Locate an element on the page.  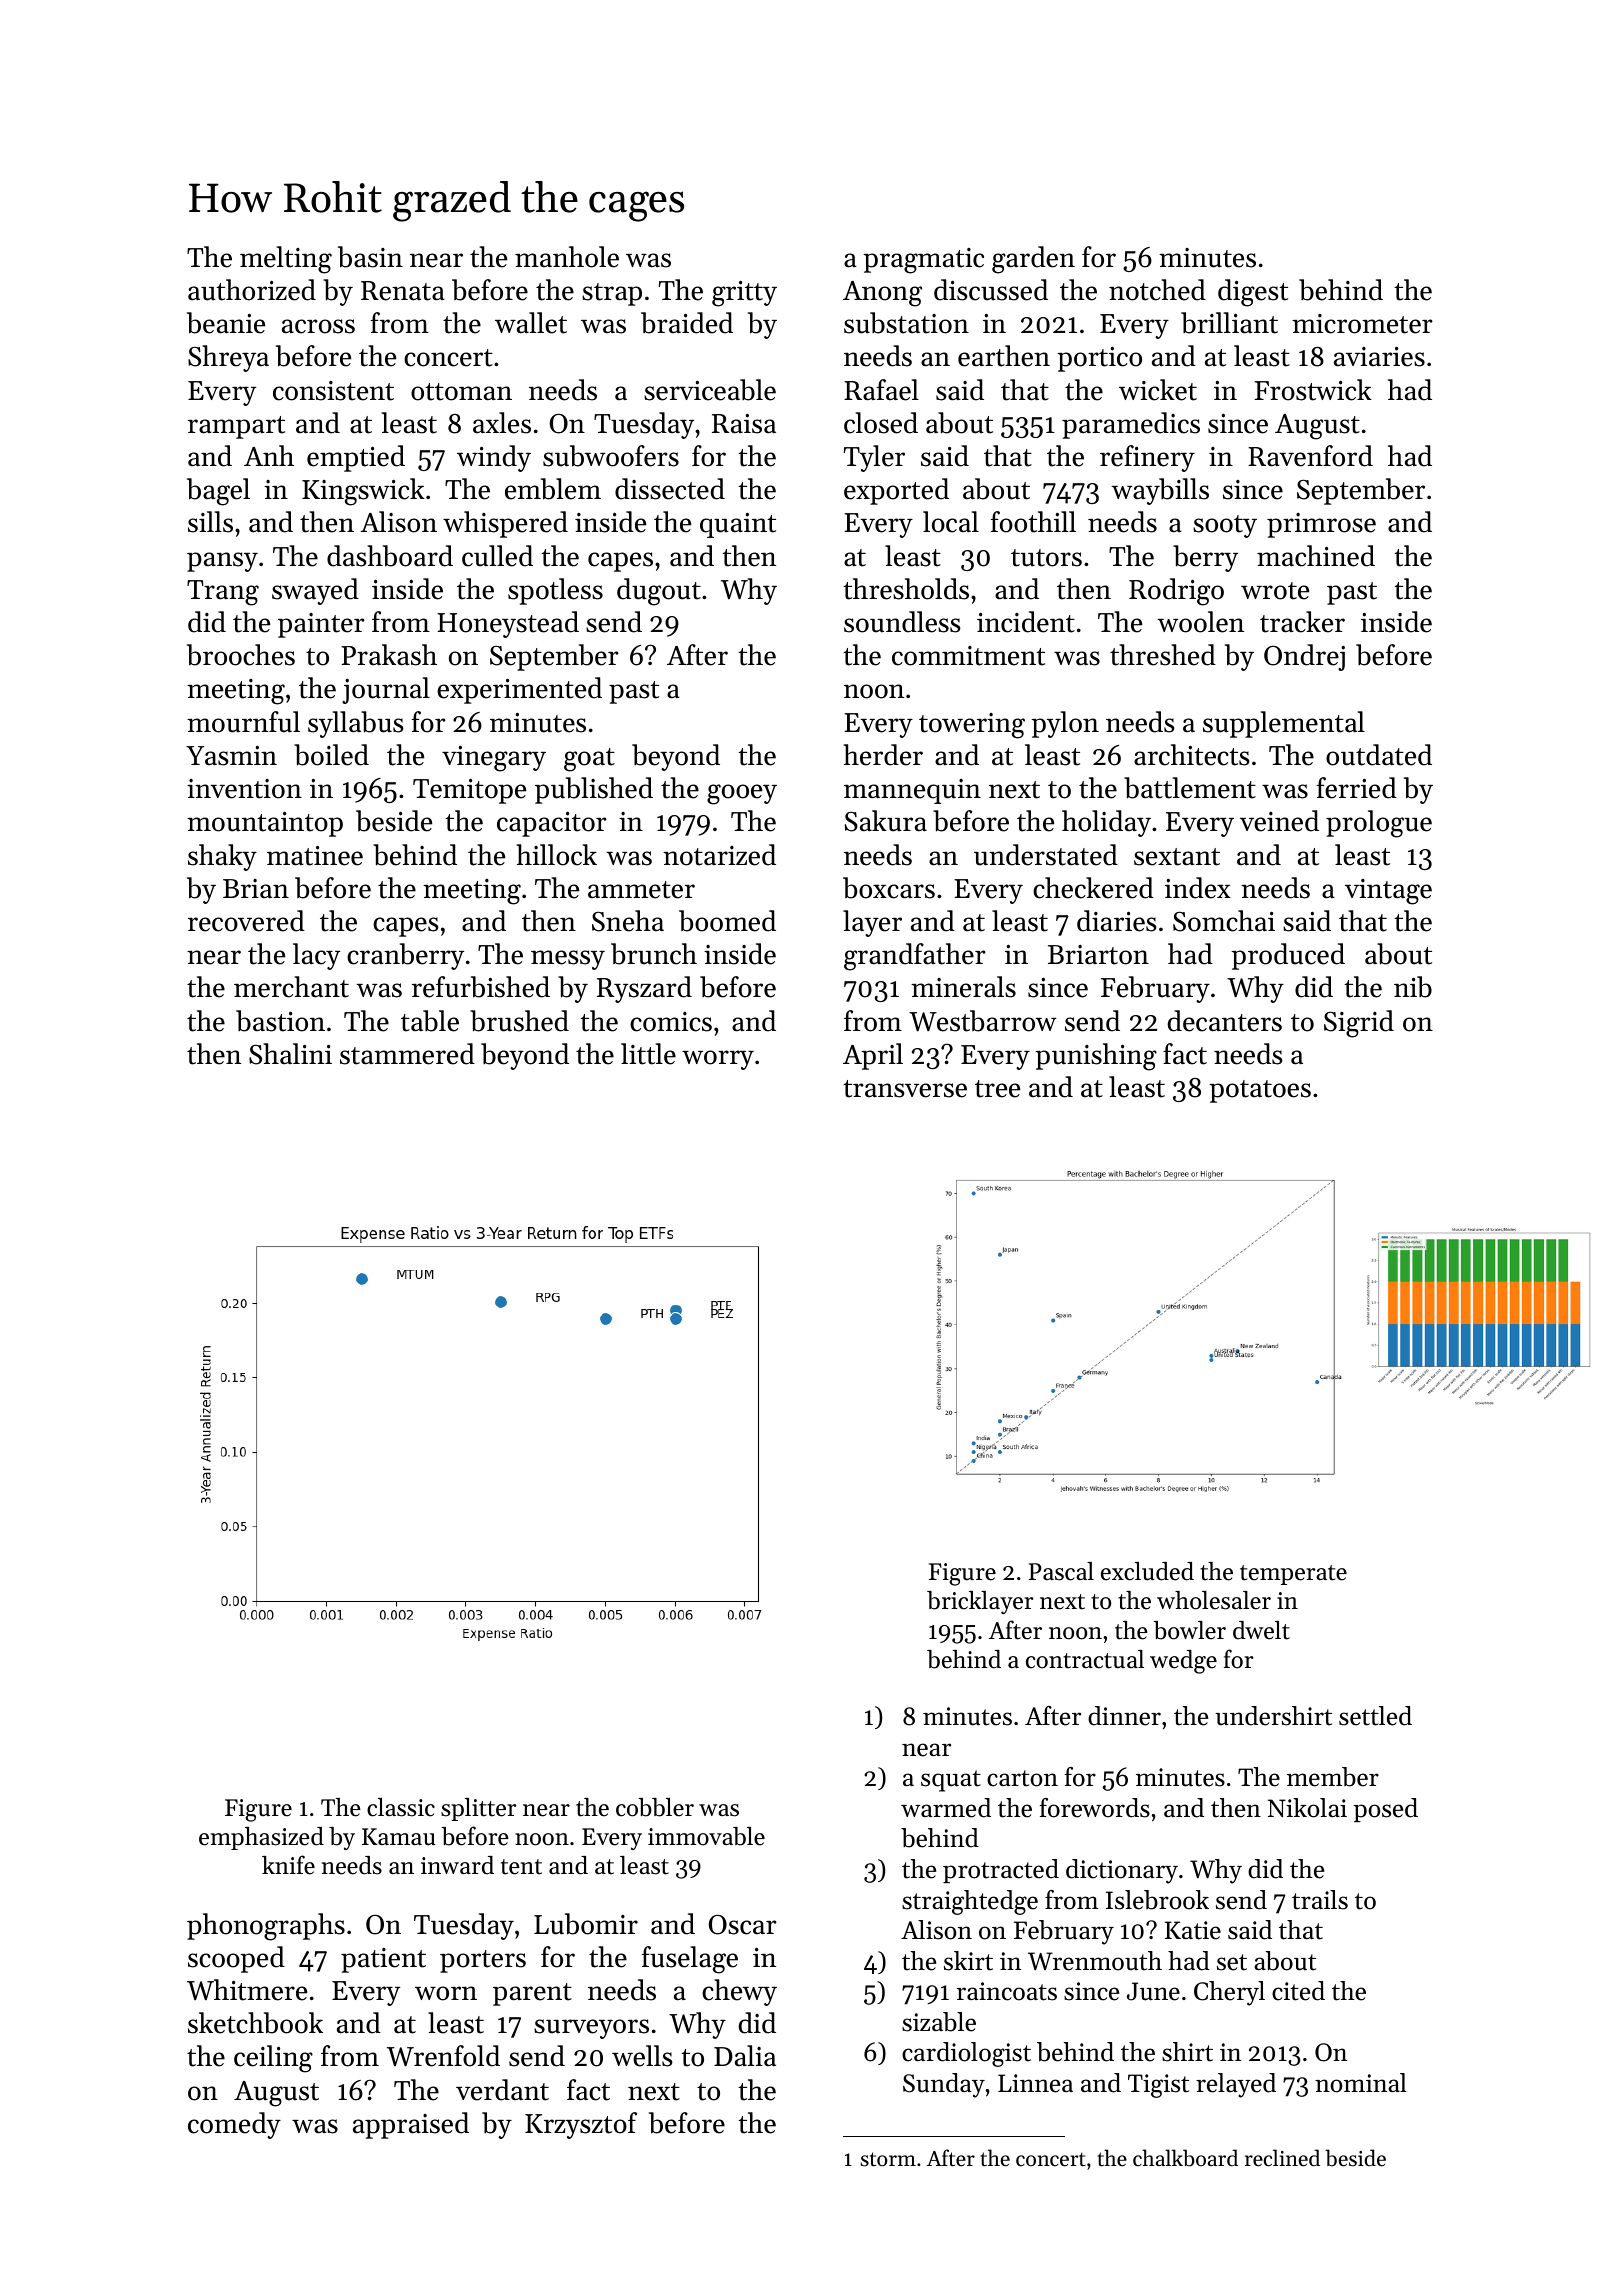
verdant is located at coordinates (502, 2090).
